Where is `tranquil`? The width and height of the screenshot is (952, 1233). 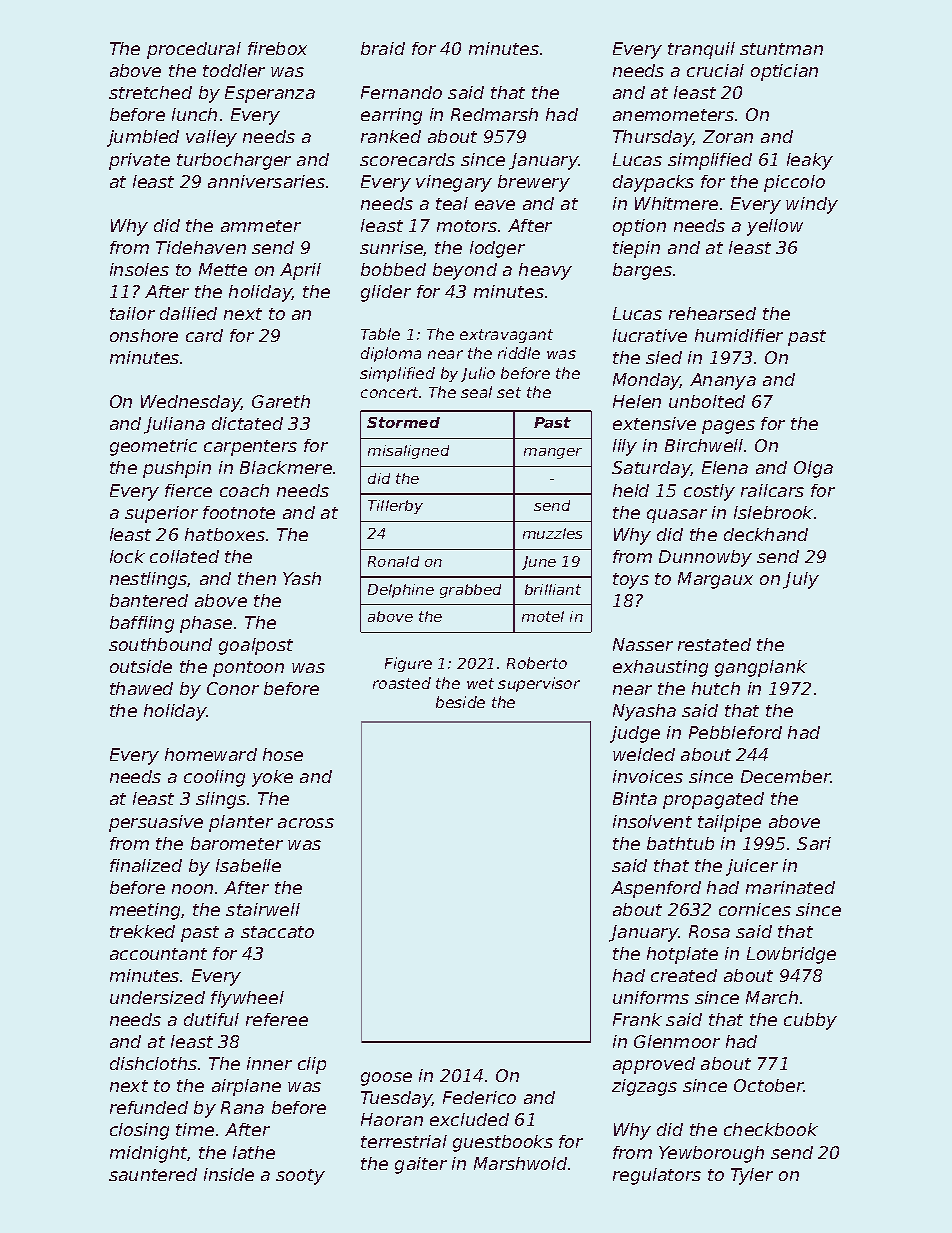 tranquil is located at coordinates (701, 50).
